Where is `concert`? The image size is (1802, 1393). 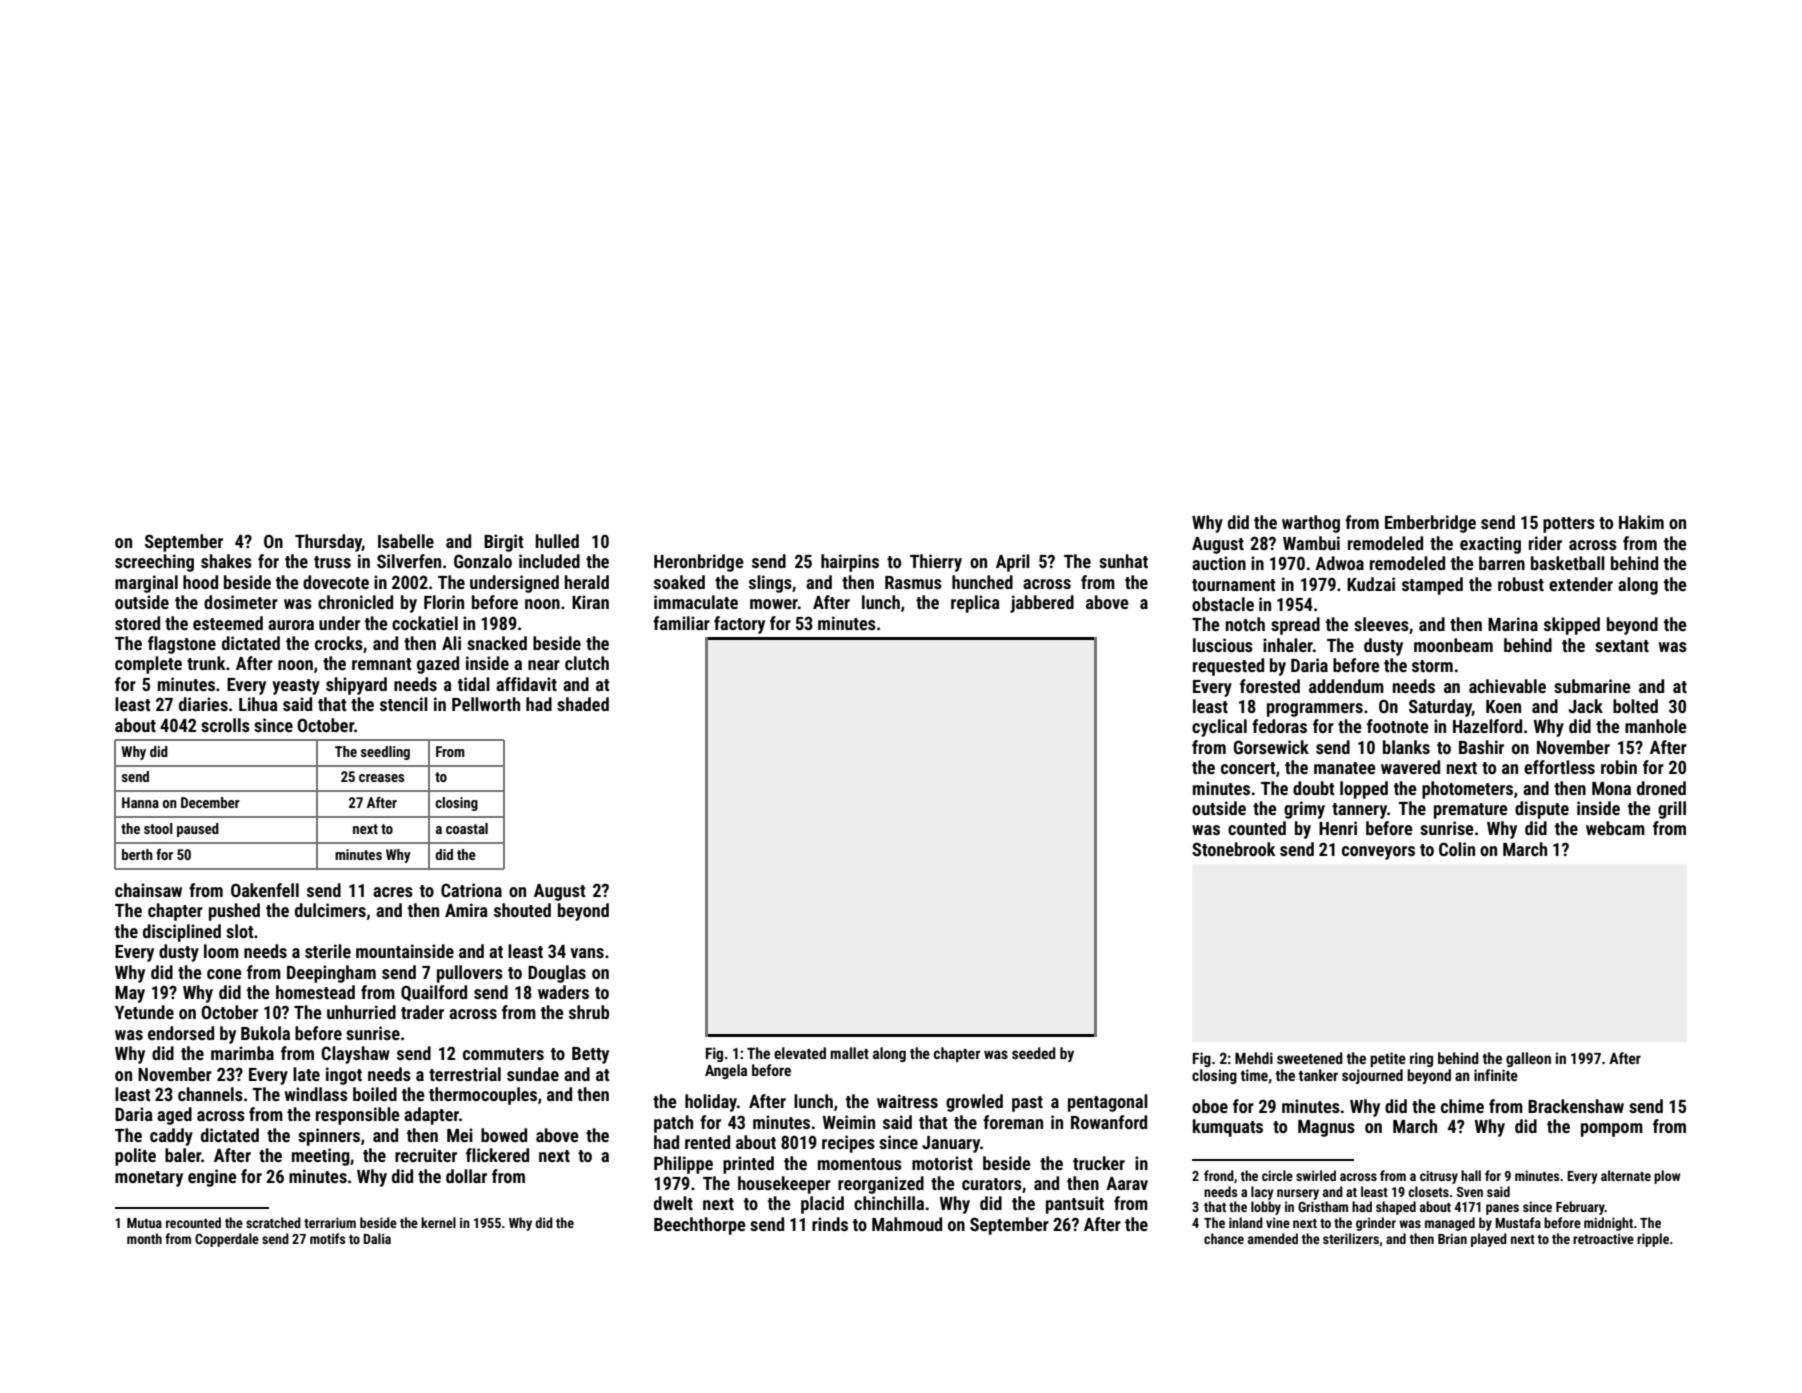 concert is located at coordinates (1248, 768).
